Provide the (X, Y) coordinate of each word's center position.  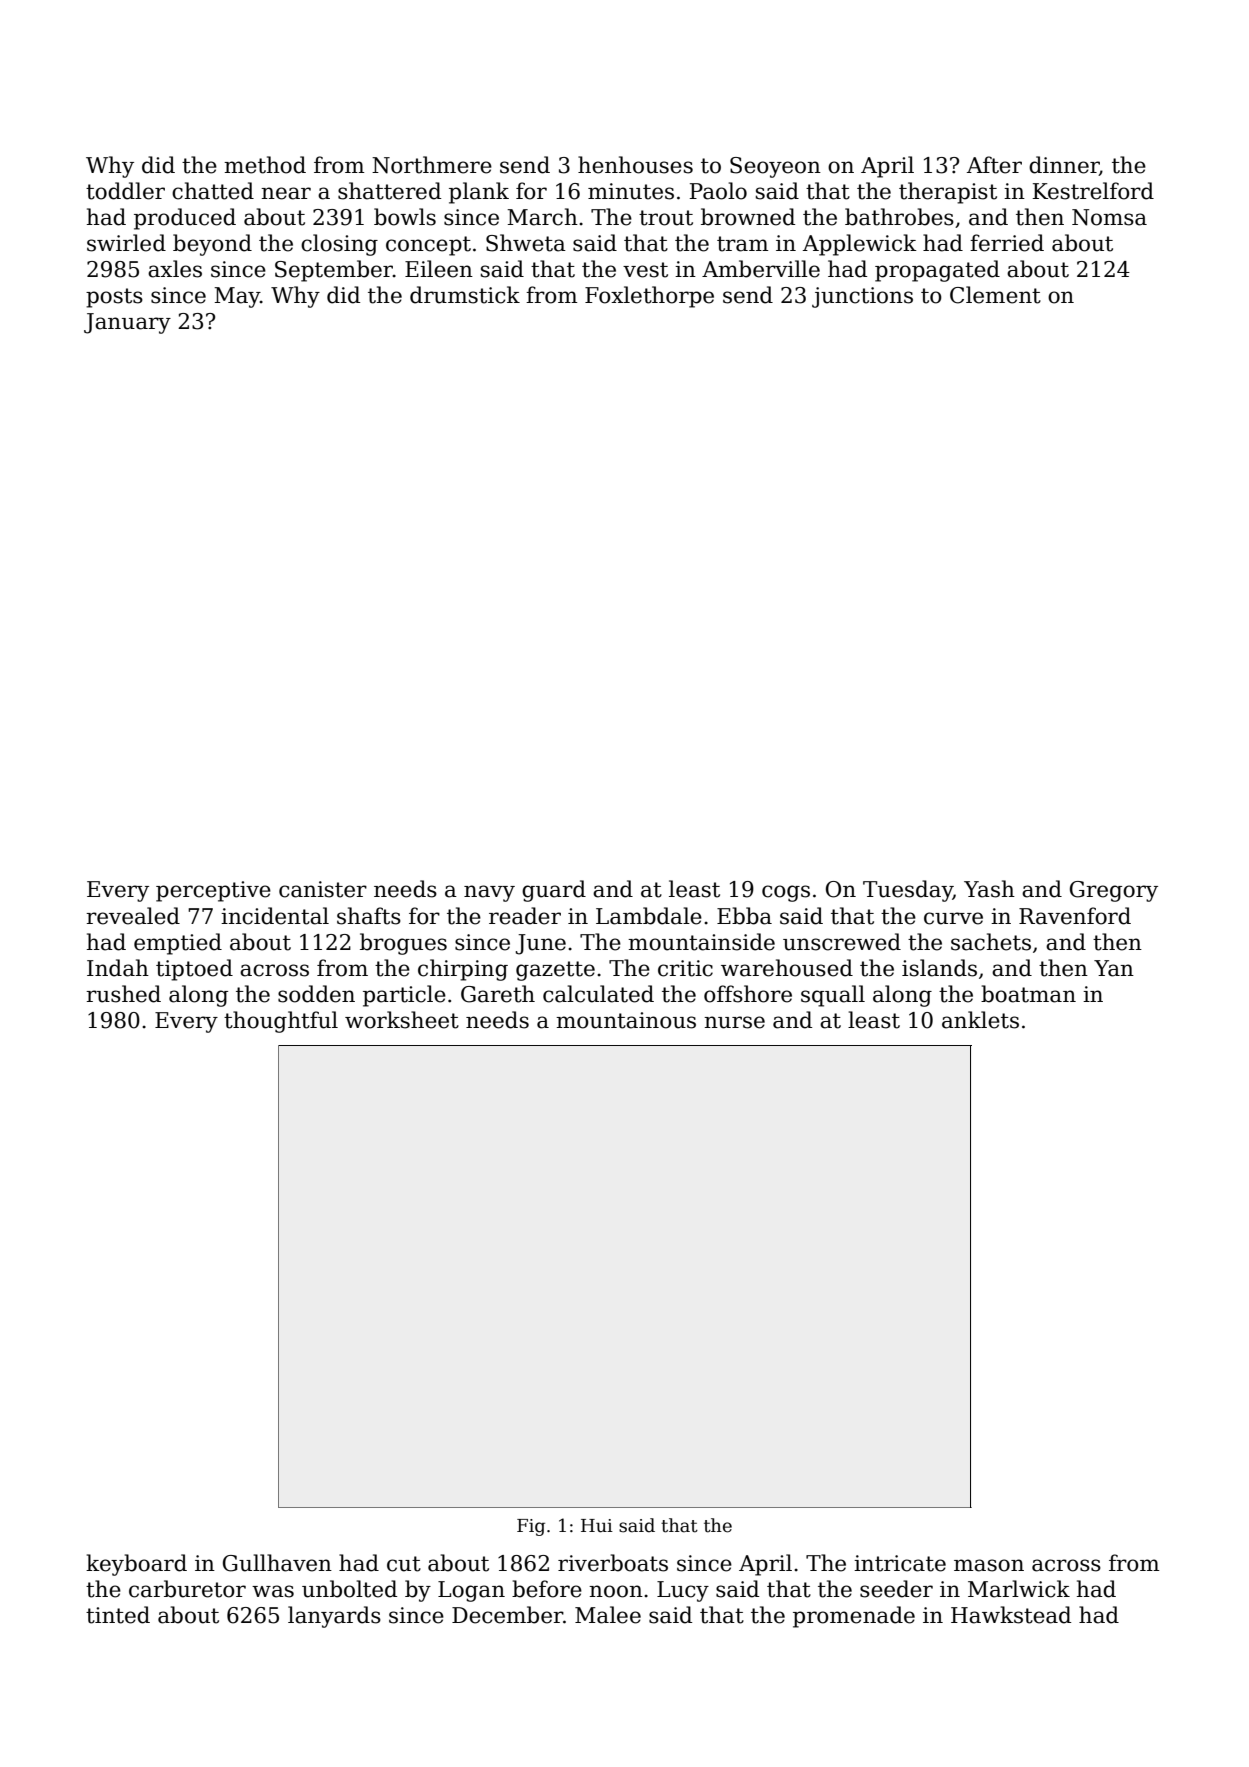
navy (489, 893)
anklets (980, 1020)
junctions (862, 297)
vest (645, 270)
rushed (123, 994)
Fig (531, 1527)
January (127, 323)
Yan (1114, 968)
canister (323, 889)
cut (404, 1564)
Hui (597, 1526)
